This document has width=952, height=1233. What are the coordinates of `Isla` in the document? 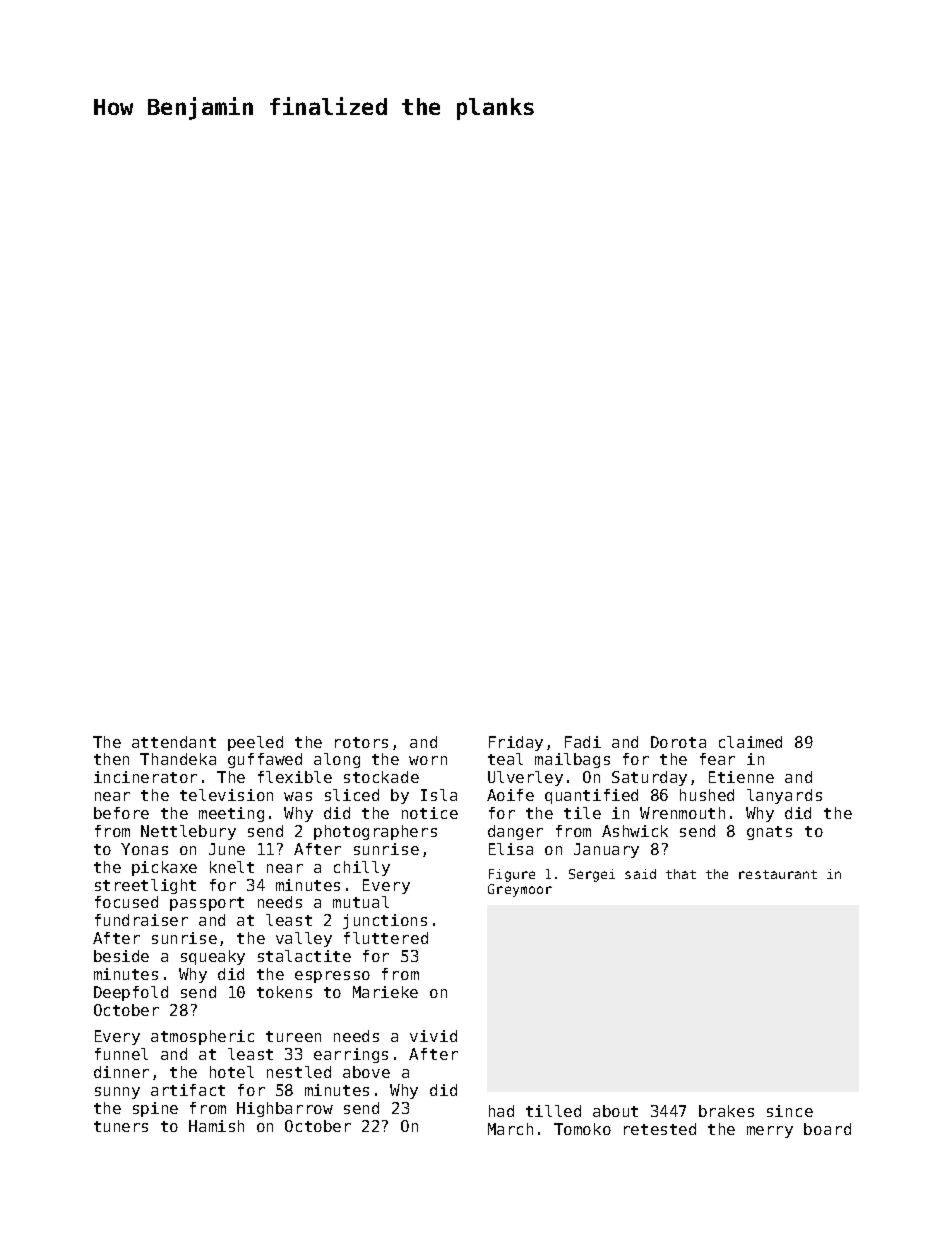 It's located at (439, 795).
